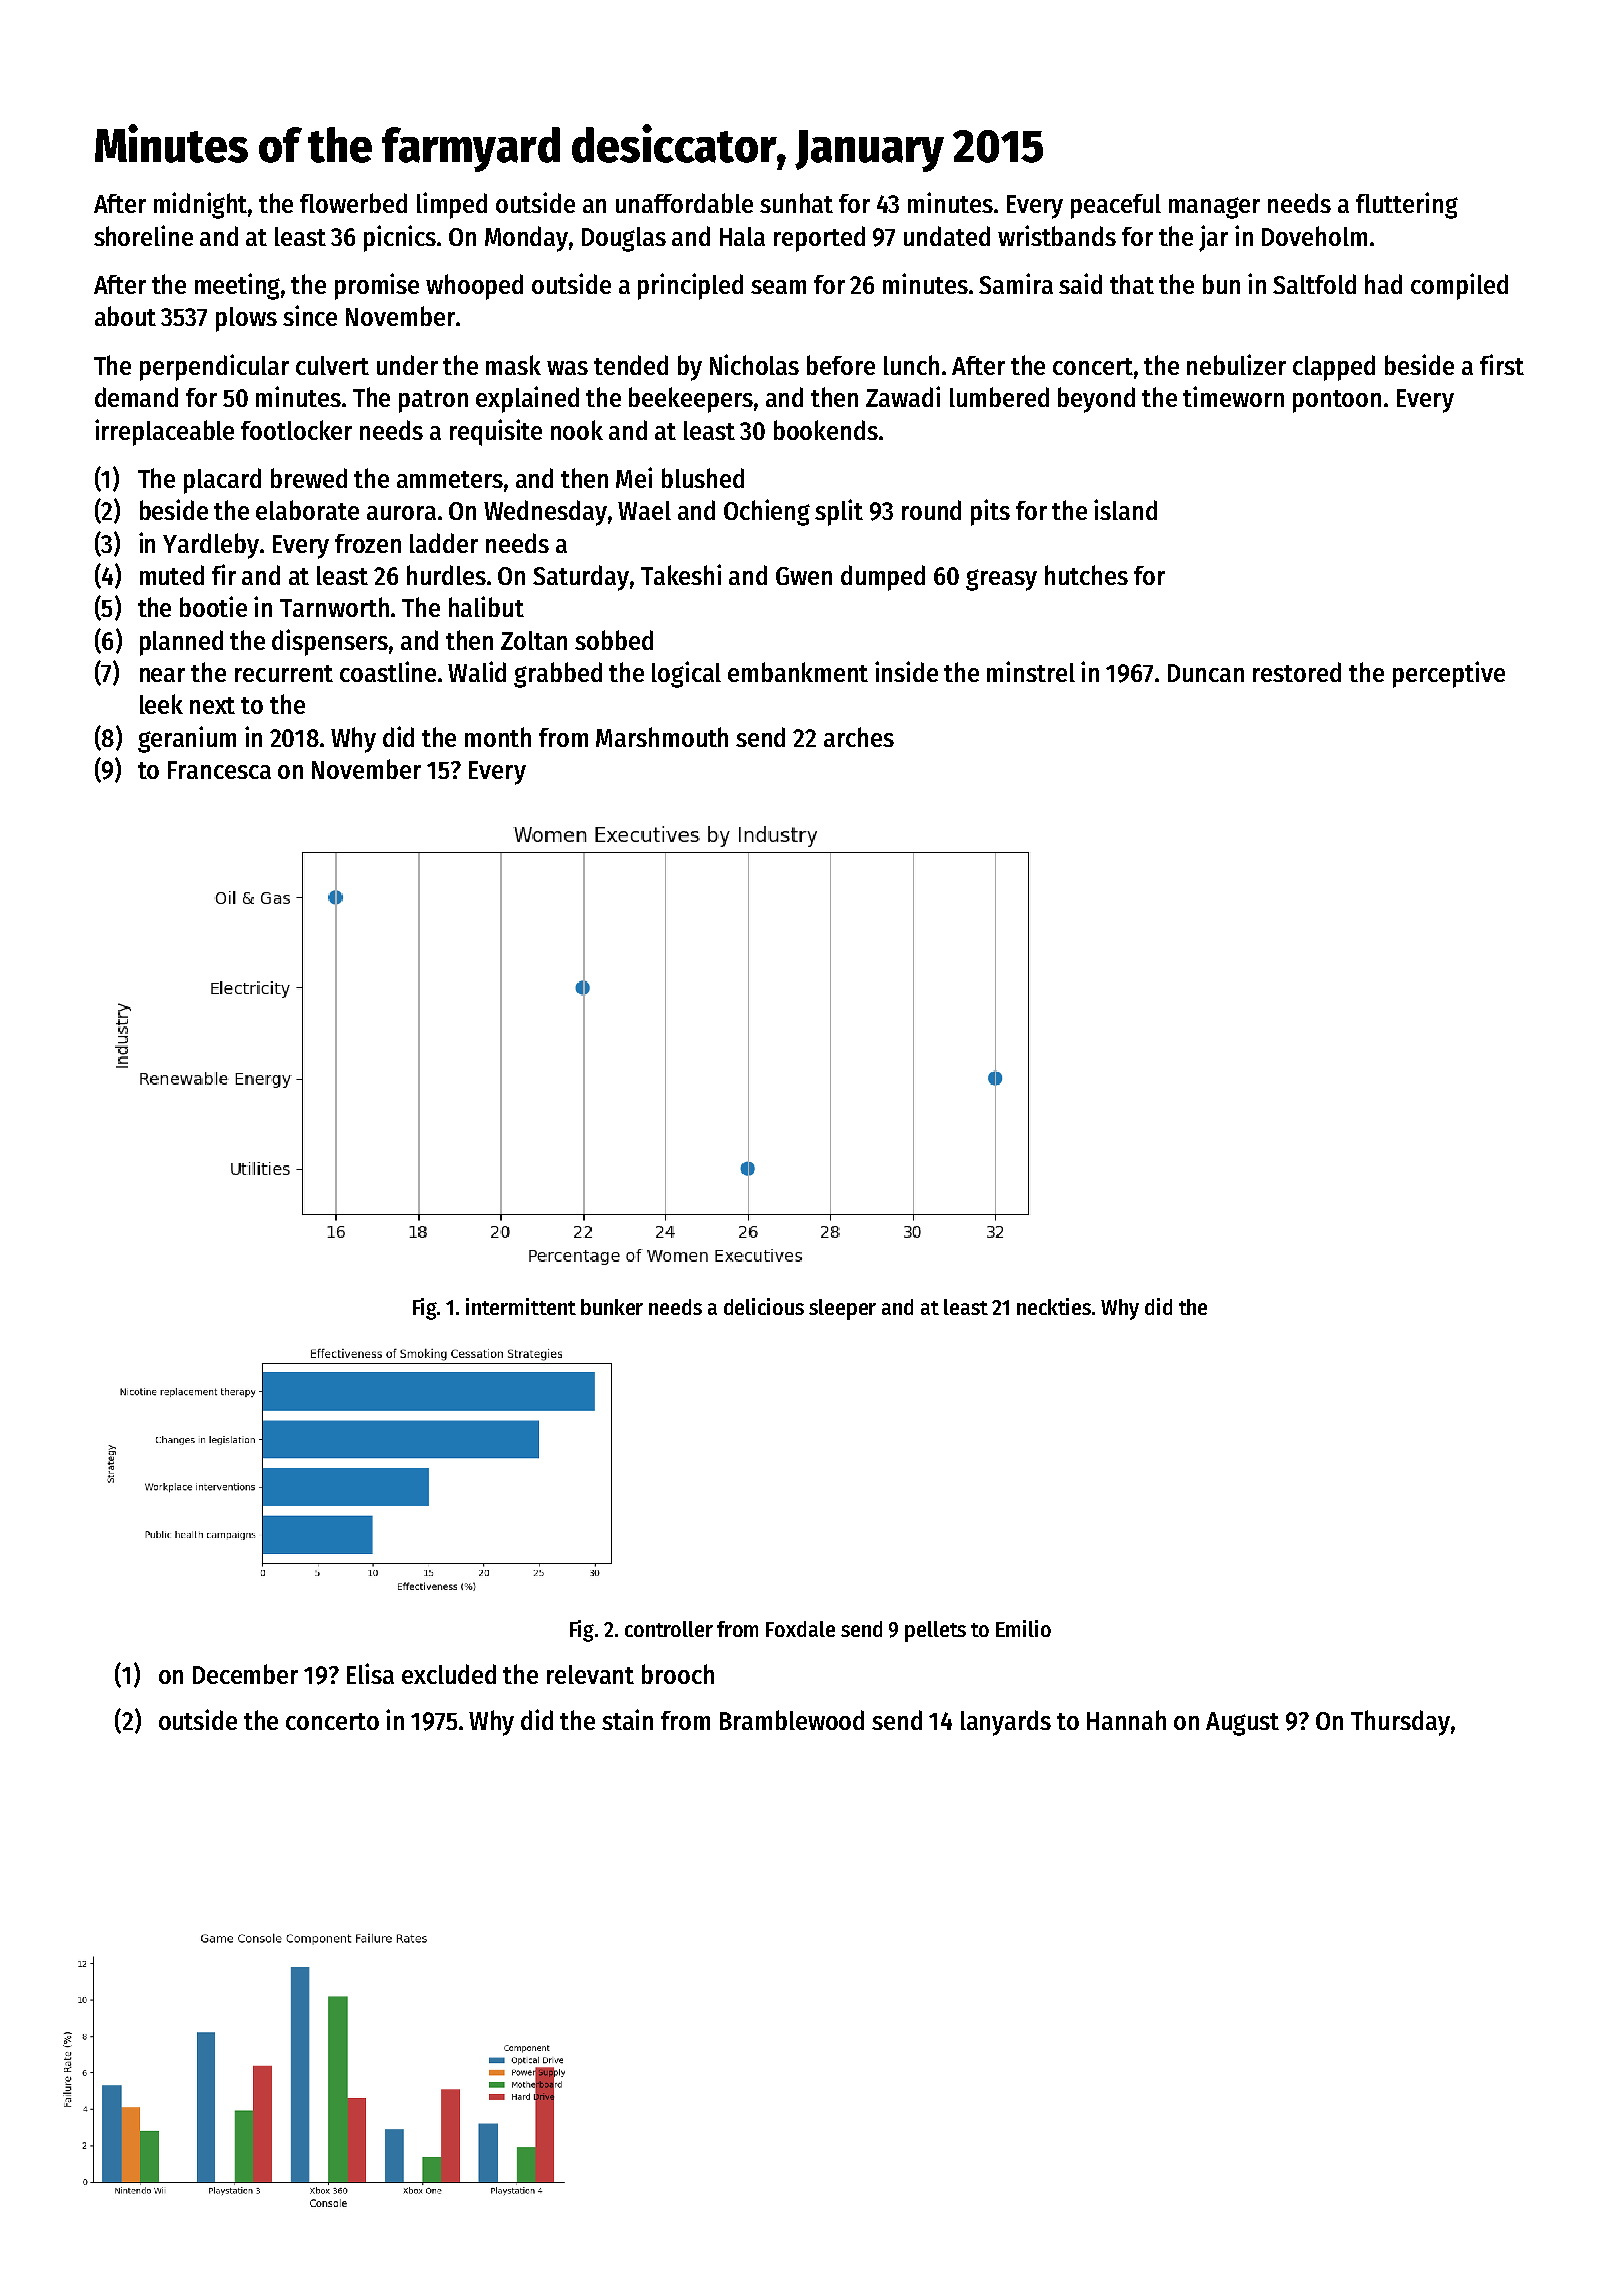 The image size is (1620, 2292). Describe the element at coordinates (370, 1673) in the page. I see `Elisa` at that location.
